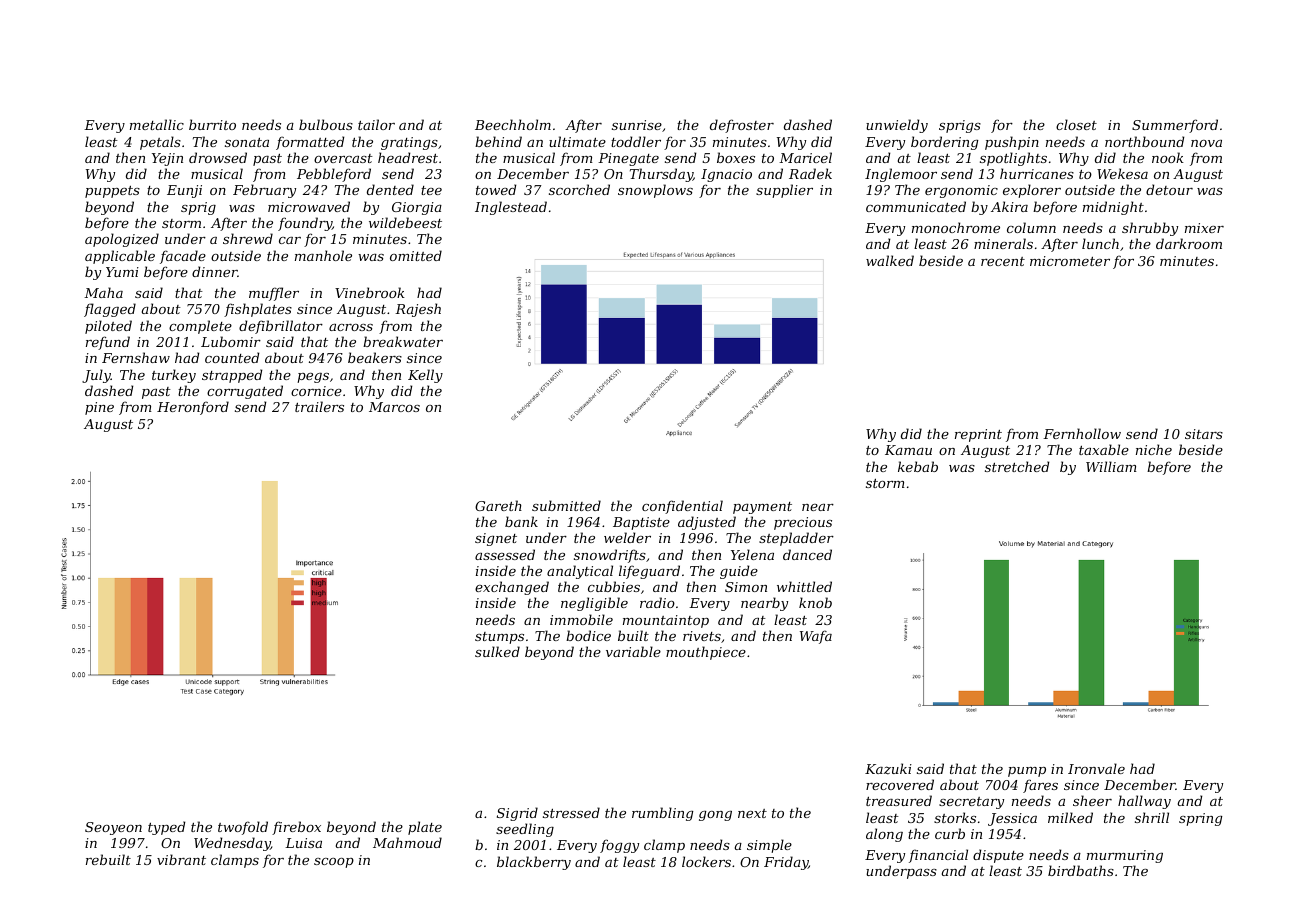 The width and height of the page is (1308, 924). I want to click on Beechholm, so click(513, 124).
